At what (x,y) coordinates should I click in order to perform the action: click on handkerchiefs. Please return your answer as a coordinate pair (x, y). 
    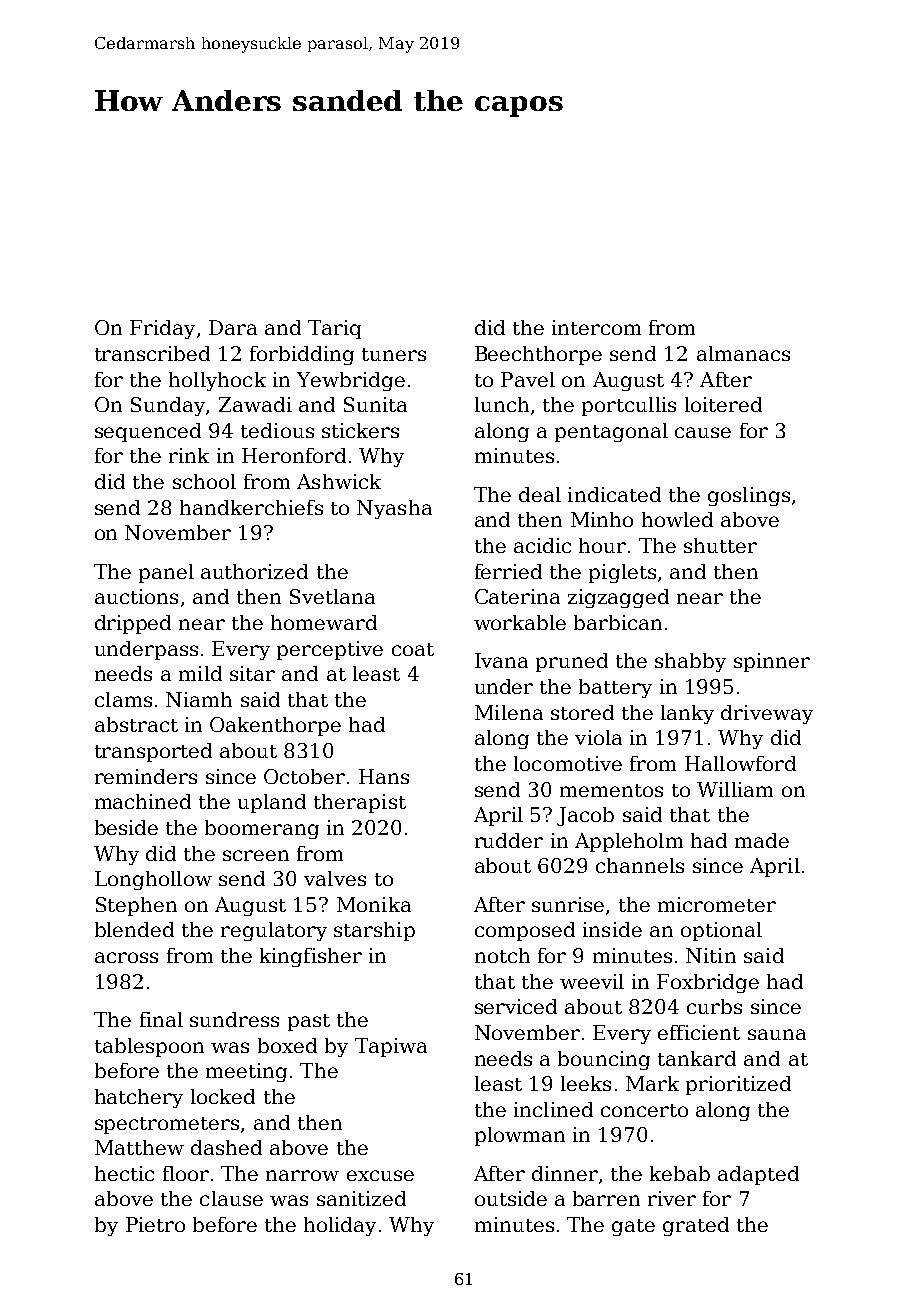
    Looking at the image, I should click on (251, 507).
